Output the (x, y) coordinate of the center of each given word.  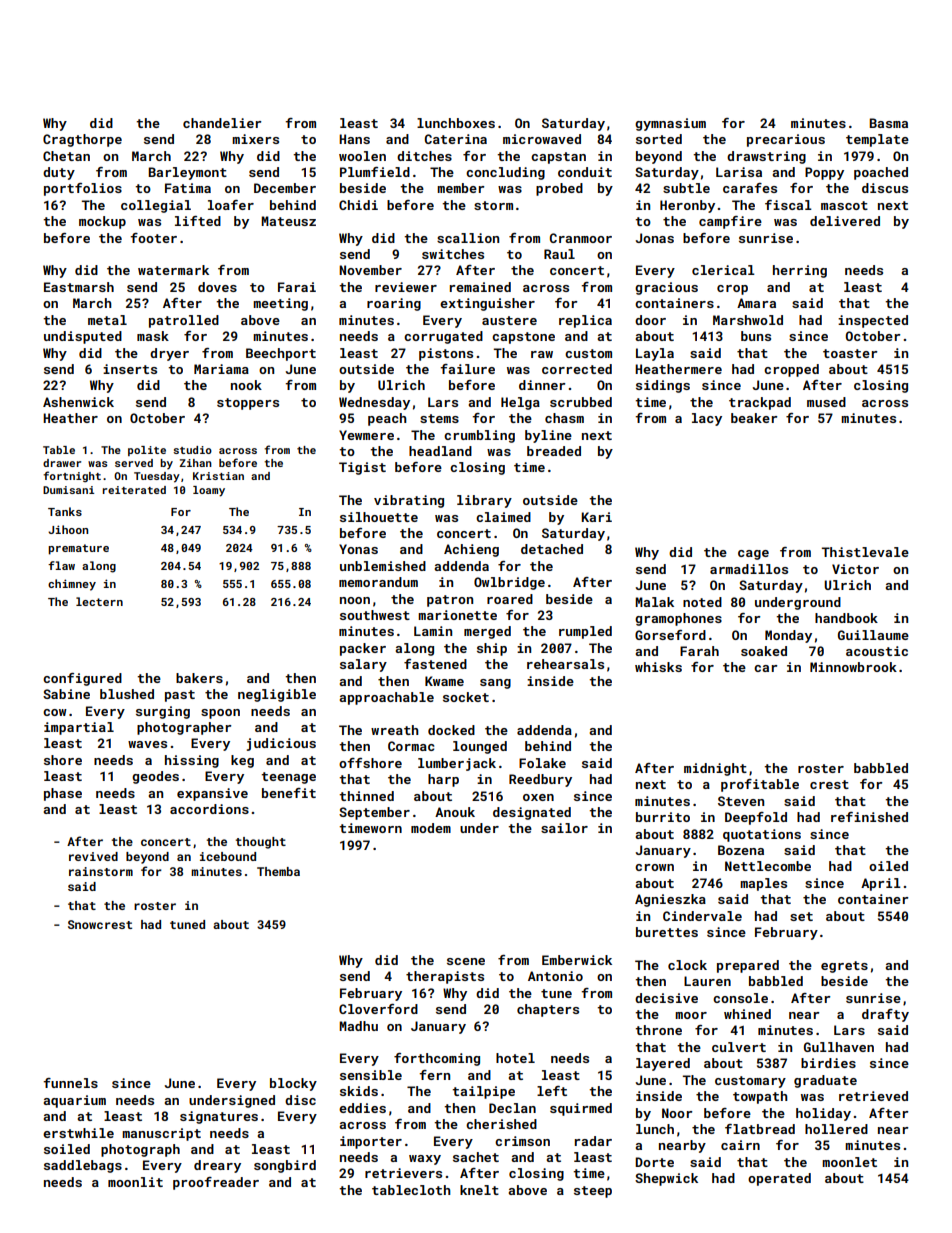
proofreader (216, 1183)
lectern (99, 601)
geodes (155, 777)
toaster (850, 353)
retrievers (403, 1173)
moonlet (849, 1162)
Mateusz (288, 221)
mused (826, 402)
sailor (564, 828)
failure (467, 369)
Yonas (358, 549)
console (740, 998)
